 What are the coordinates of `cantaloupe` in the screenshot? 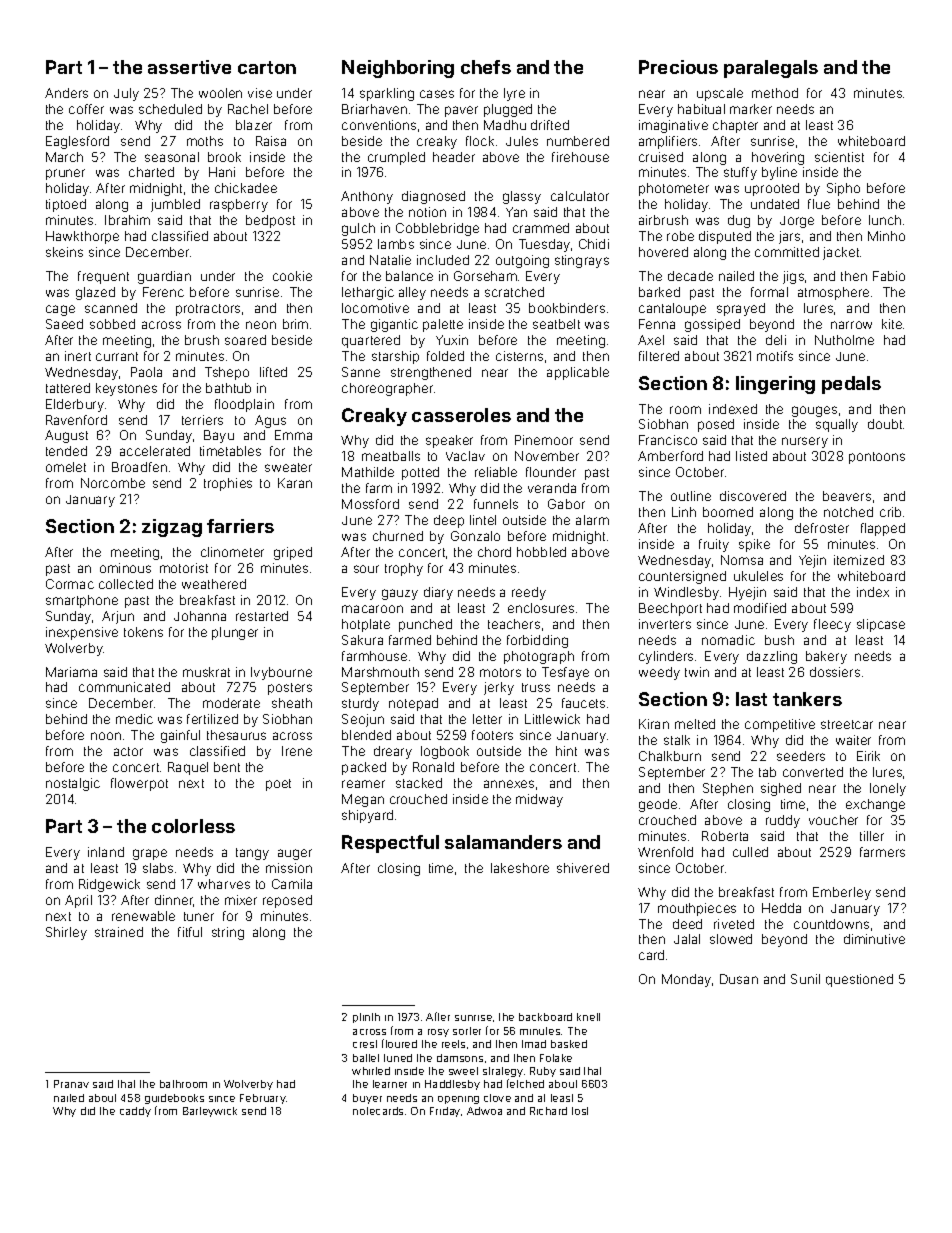 It's located at (672, 309).
